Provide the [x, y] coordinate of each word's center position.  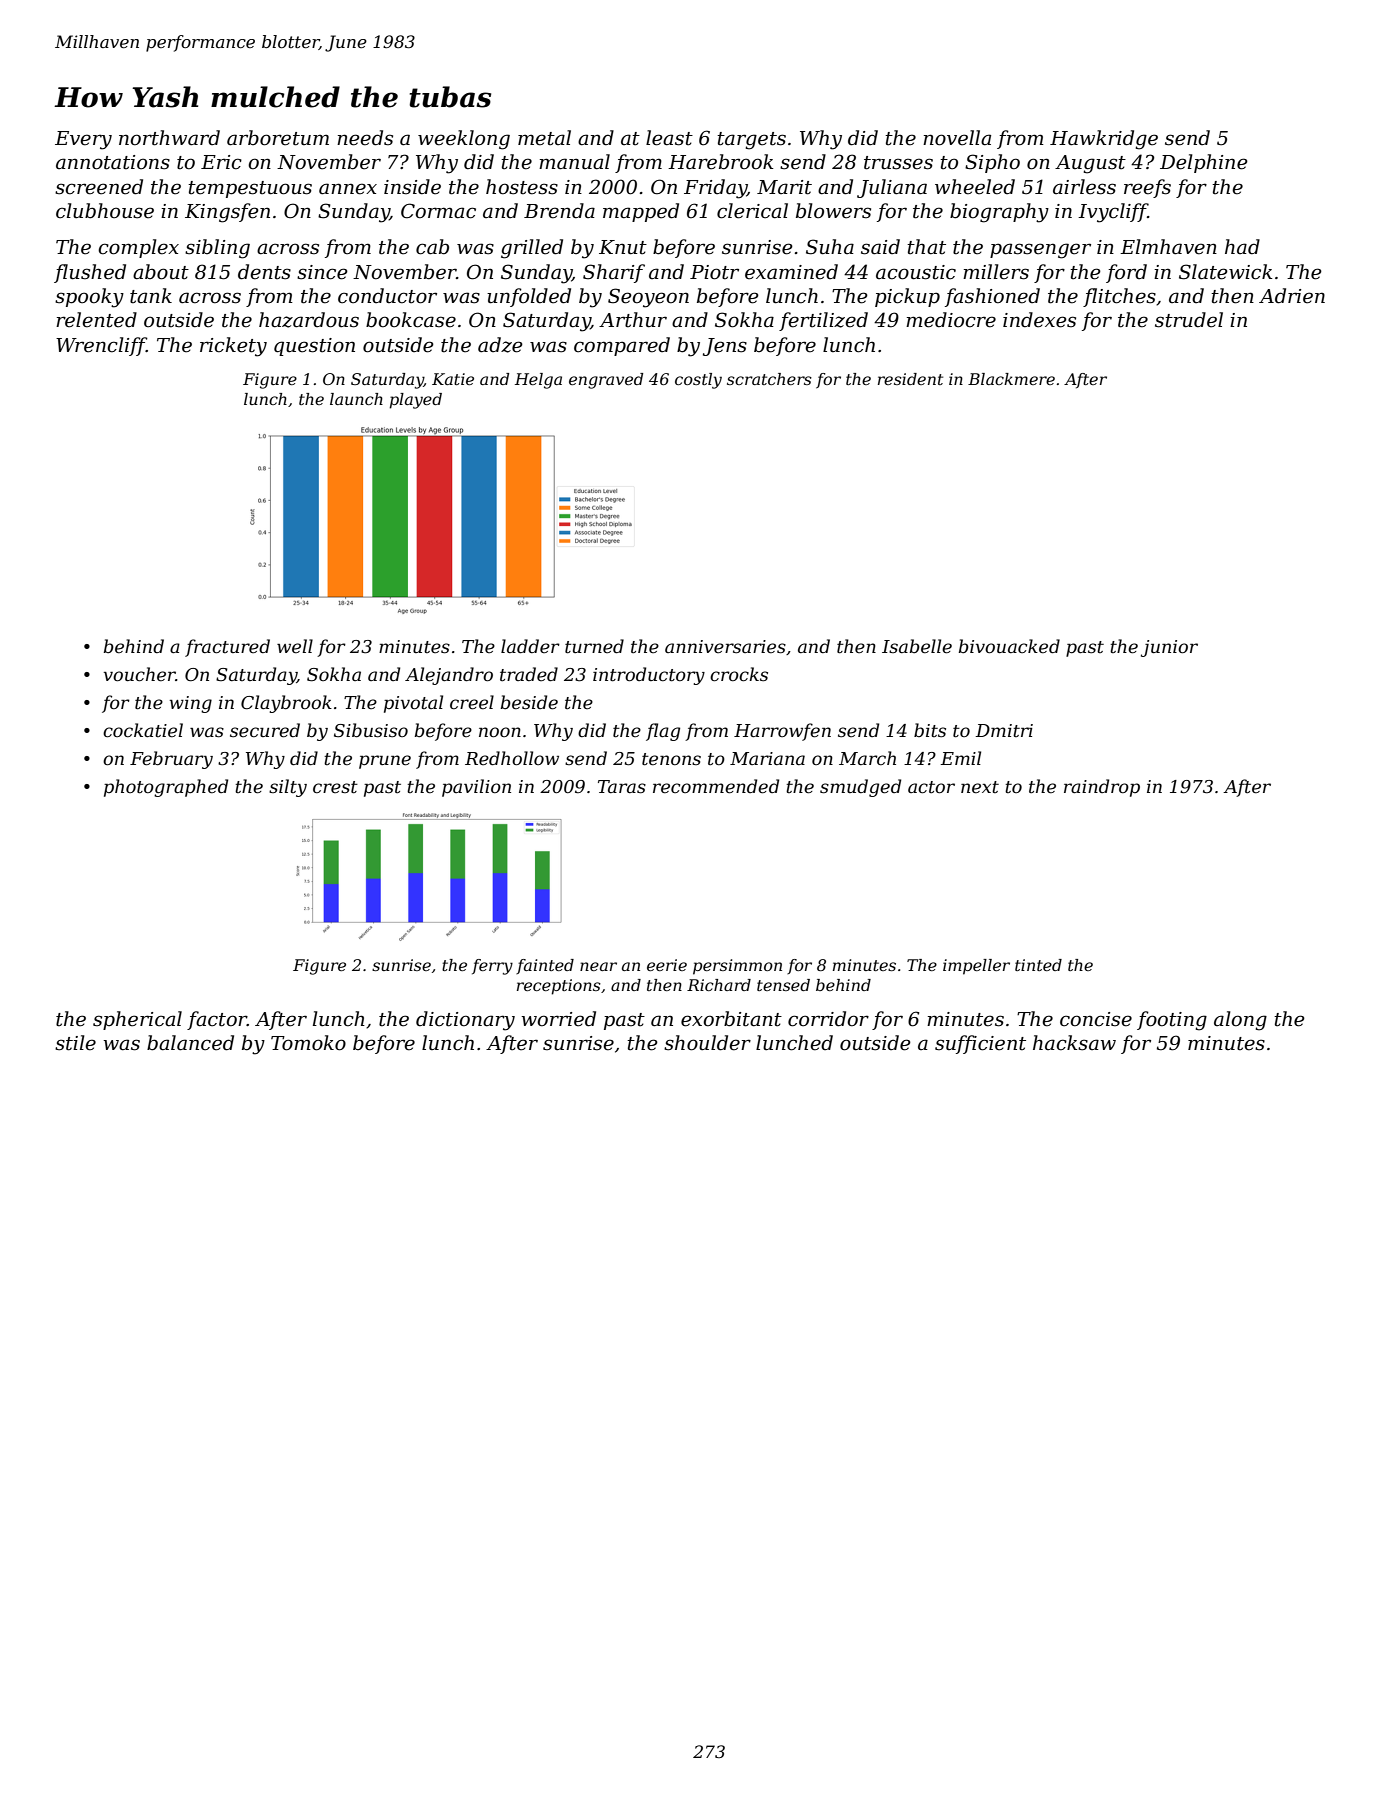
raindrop [1102, 788]
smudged [860, 788]
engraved [606, 381]
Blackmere [1011, 379]
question [314, 347]
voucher [140, 674]
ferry [492, 967]
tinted [1038, 965]
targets [751, 141]
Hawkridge [1104, 140]
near [598, 966]
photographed [166, 788]
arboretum [278, 138]
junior [1169, 648]
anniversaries [725, 647]
